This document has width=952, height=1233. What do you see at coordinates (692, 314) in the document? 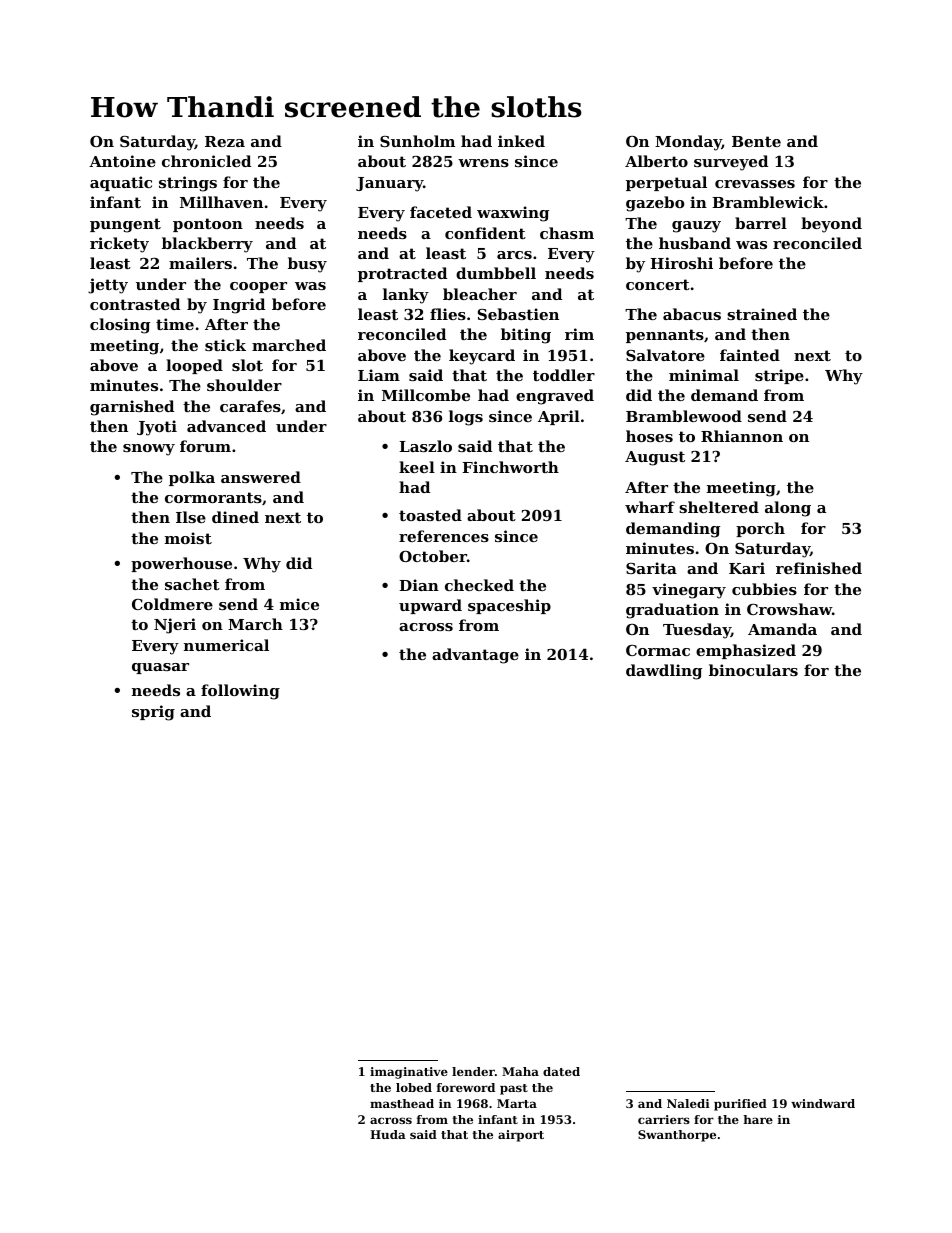
I see `abacus` at bounding box center [692, 314].
